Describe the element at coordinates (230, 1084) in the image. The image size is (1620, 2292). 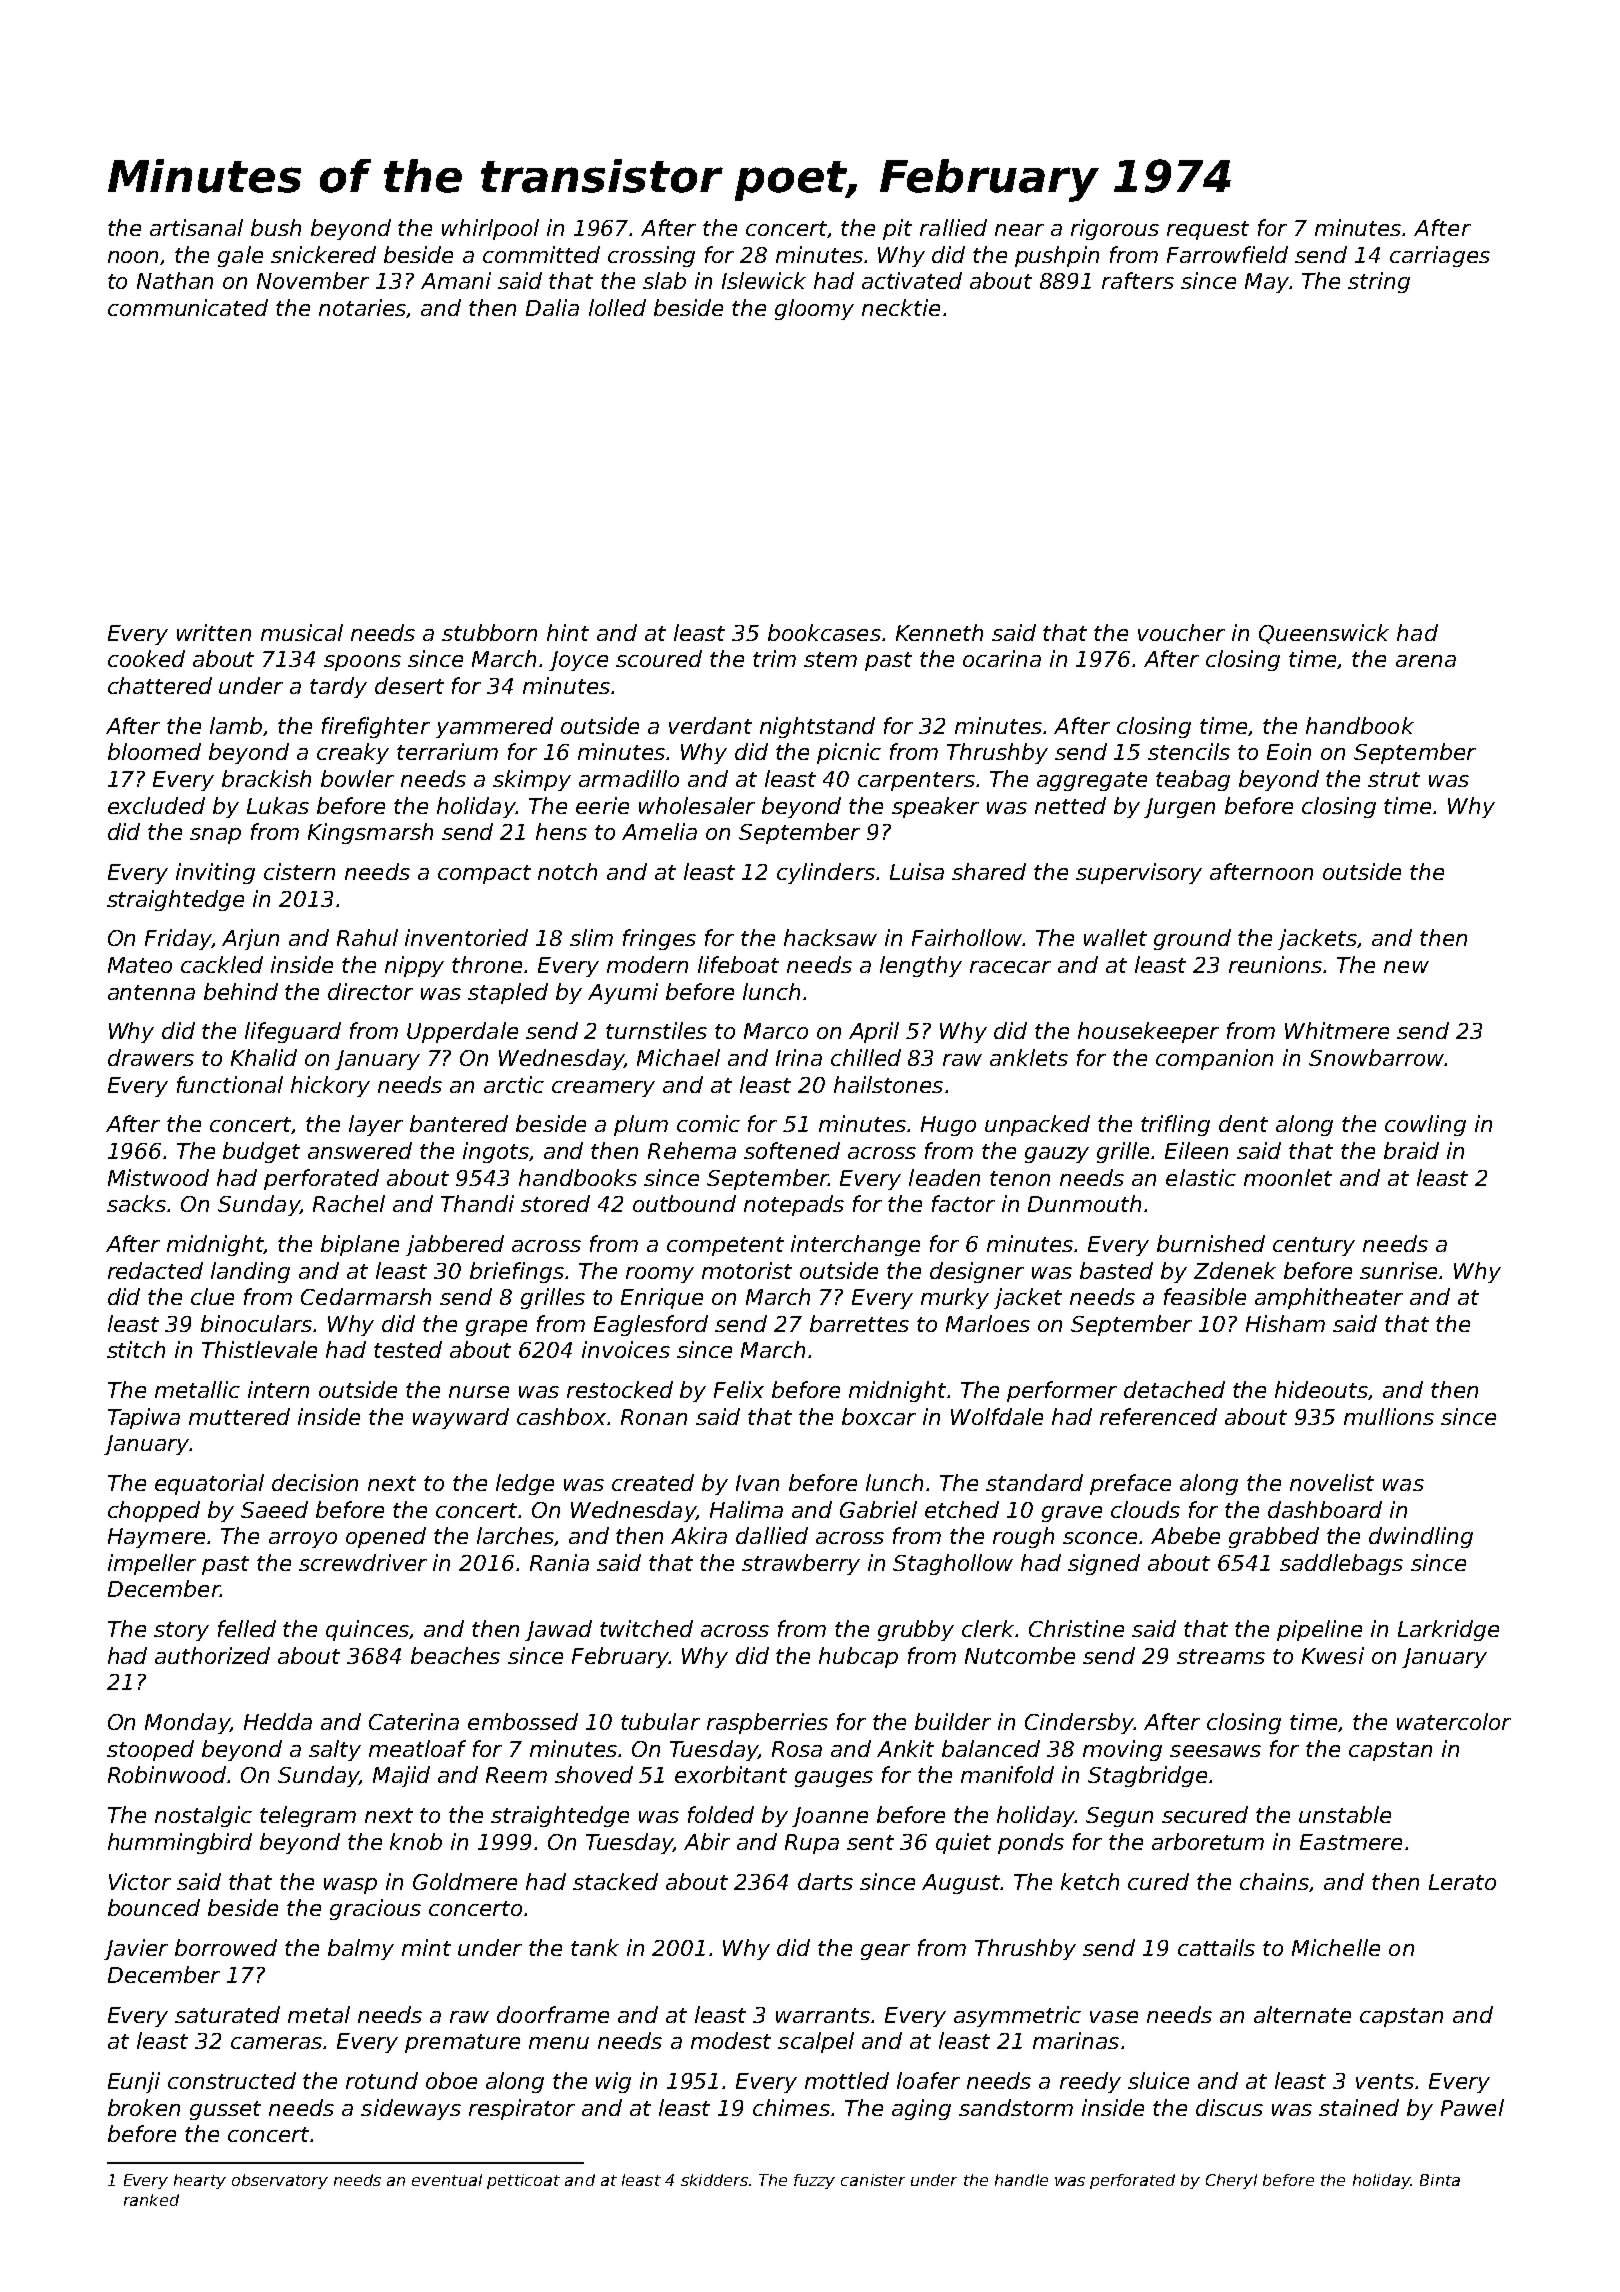
I see `functional` at that location.
